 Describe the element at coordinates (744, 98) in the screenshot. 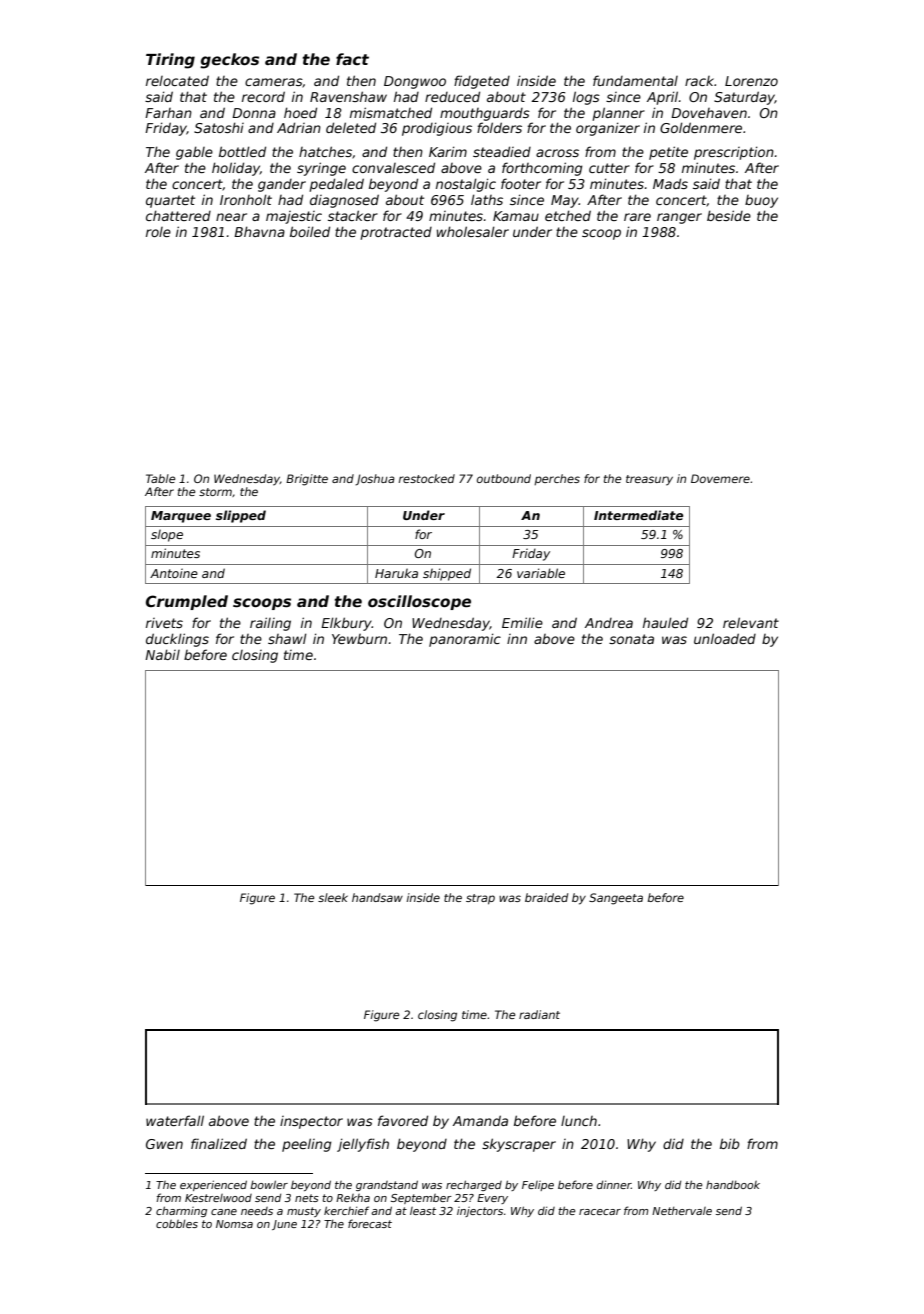

I see `Saturday` at that location.
